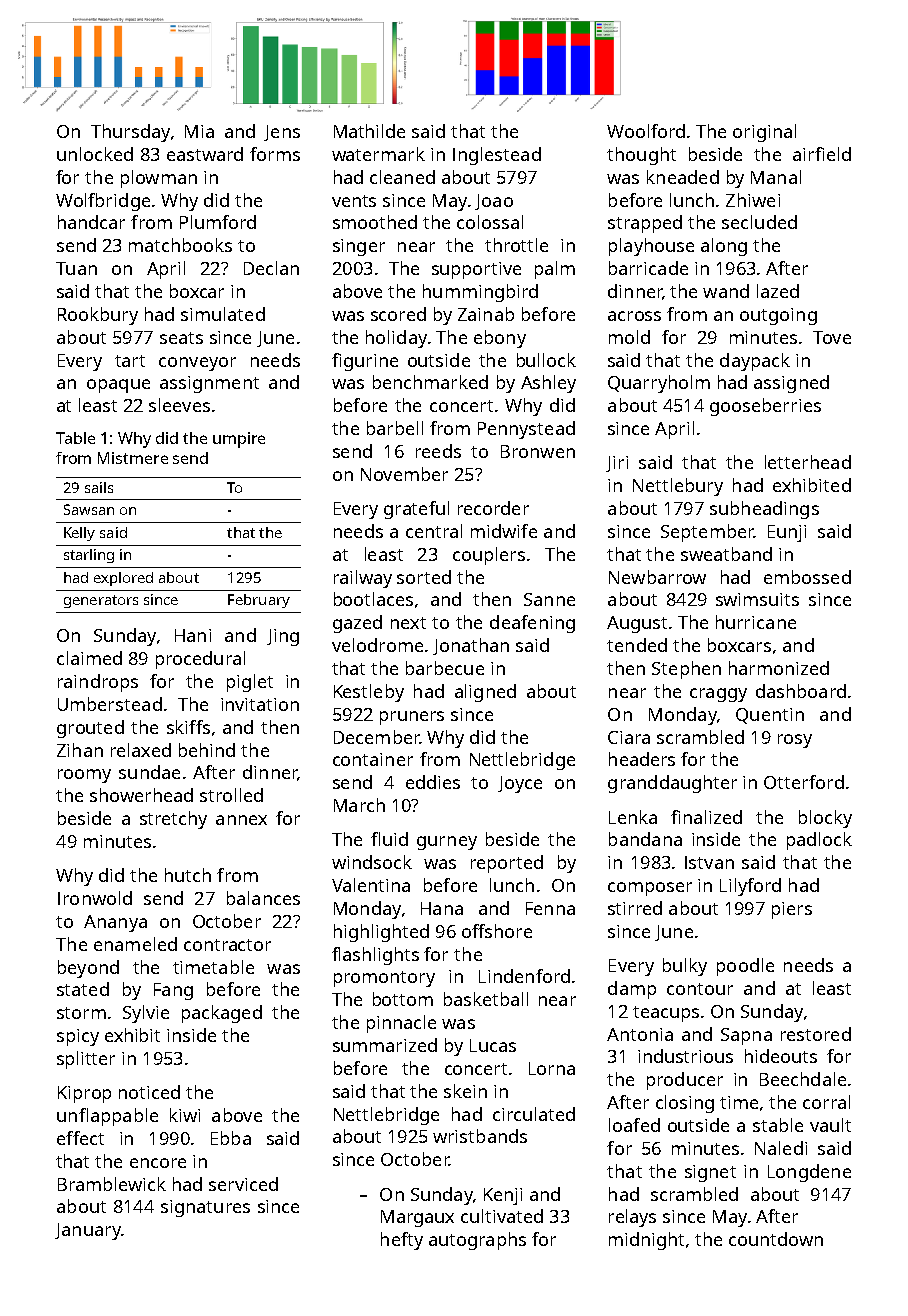  I want to click on gurney, so click(447, 843).
